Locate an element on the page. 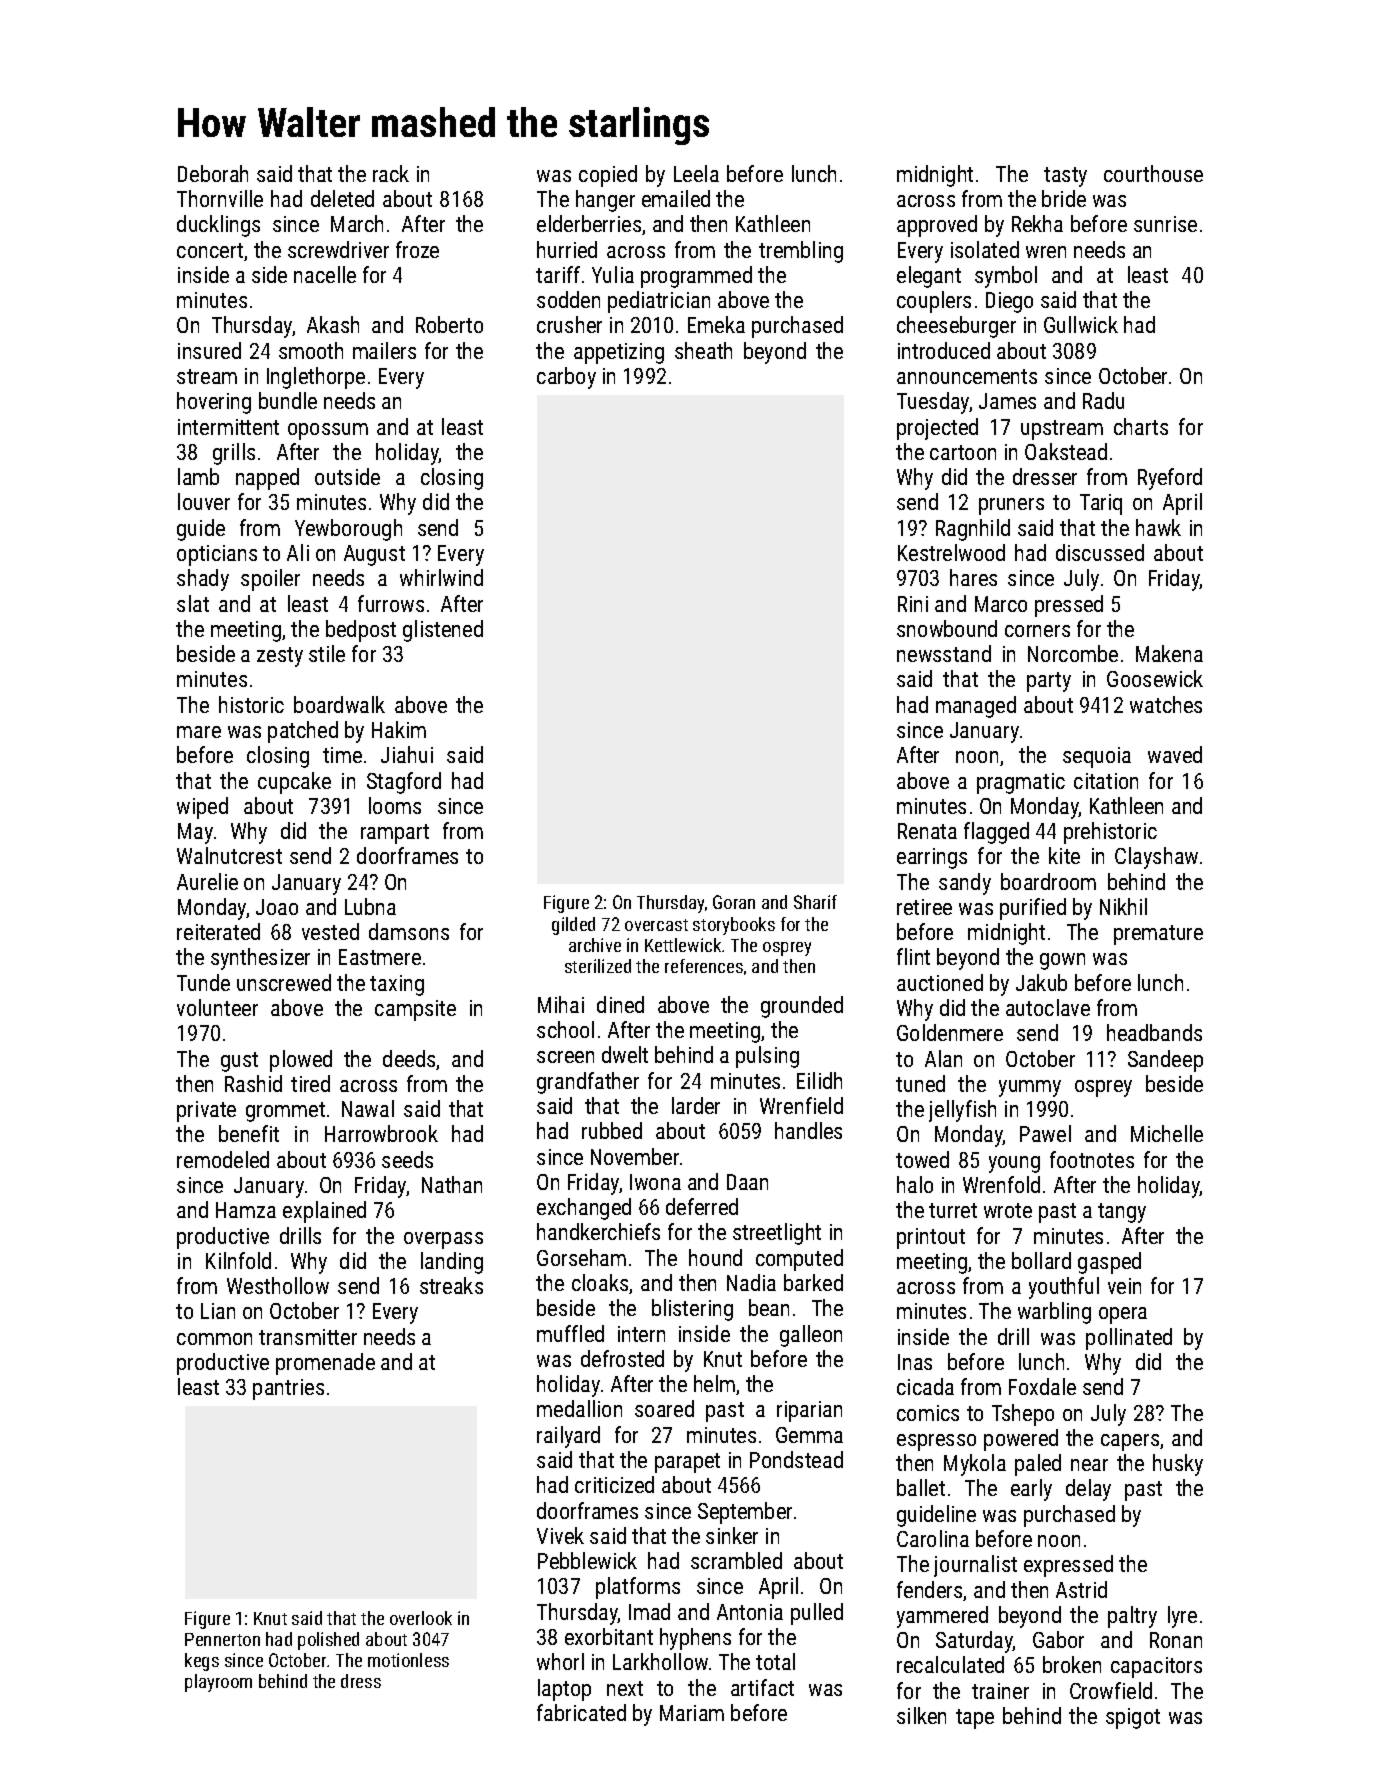 Image resolution: width=1381 pixels, height=1788 pixels. lamb is located at coordinates (198, 476).
